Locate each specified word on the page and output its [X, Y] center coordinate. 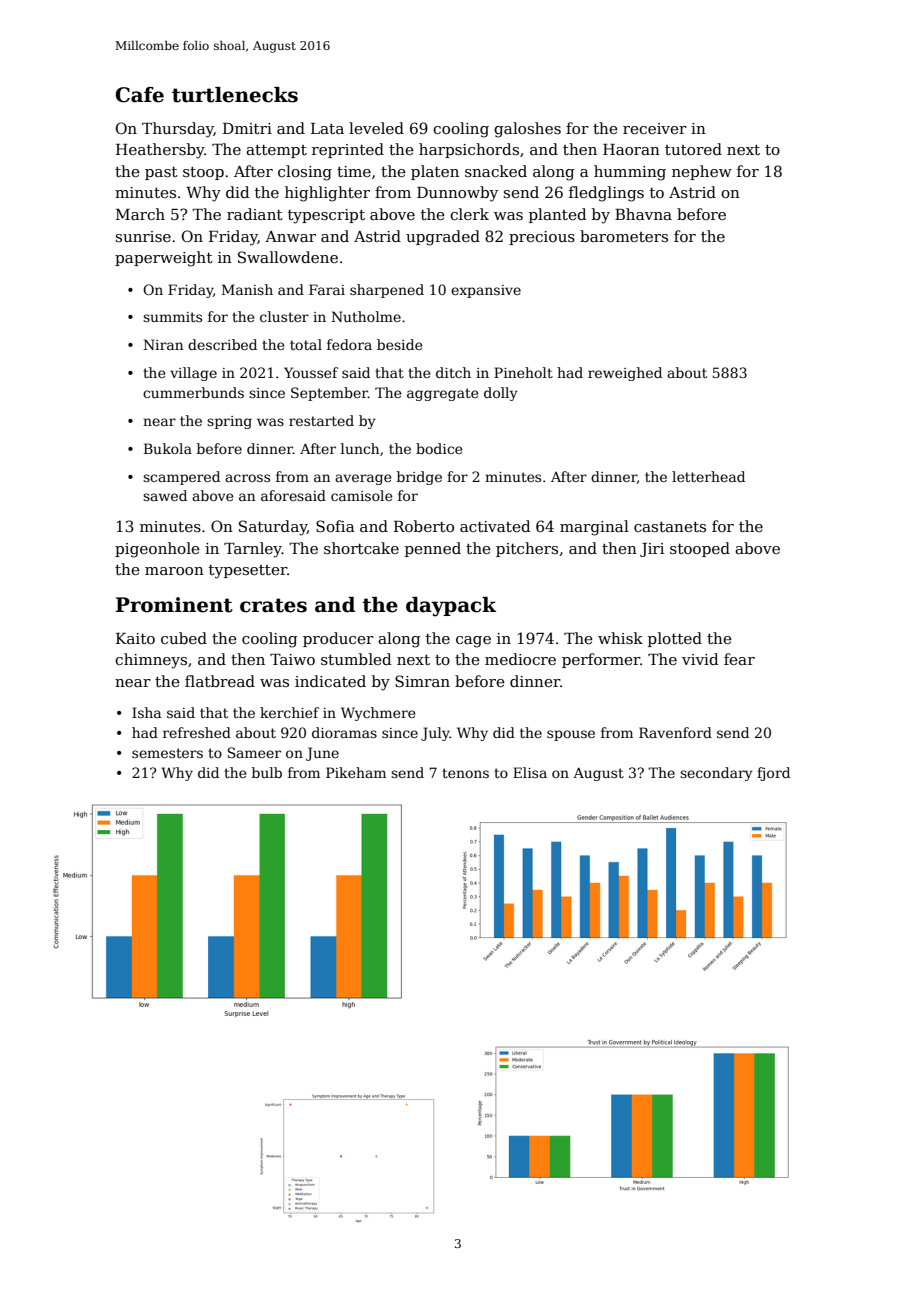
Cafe [139, 95]
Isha [146, 712]
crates [273, 605]
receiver [655, 128]
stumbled [356, 659]
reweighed [625, 374]
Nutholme [366, 316]
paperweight [164, 259]
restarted [321, 420]
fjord [773, 774]
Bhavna [643, 214]
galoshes [527, 130]
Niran [163, 344]
